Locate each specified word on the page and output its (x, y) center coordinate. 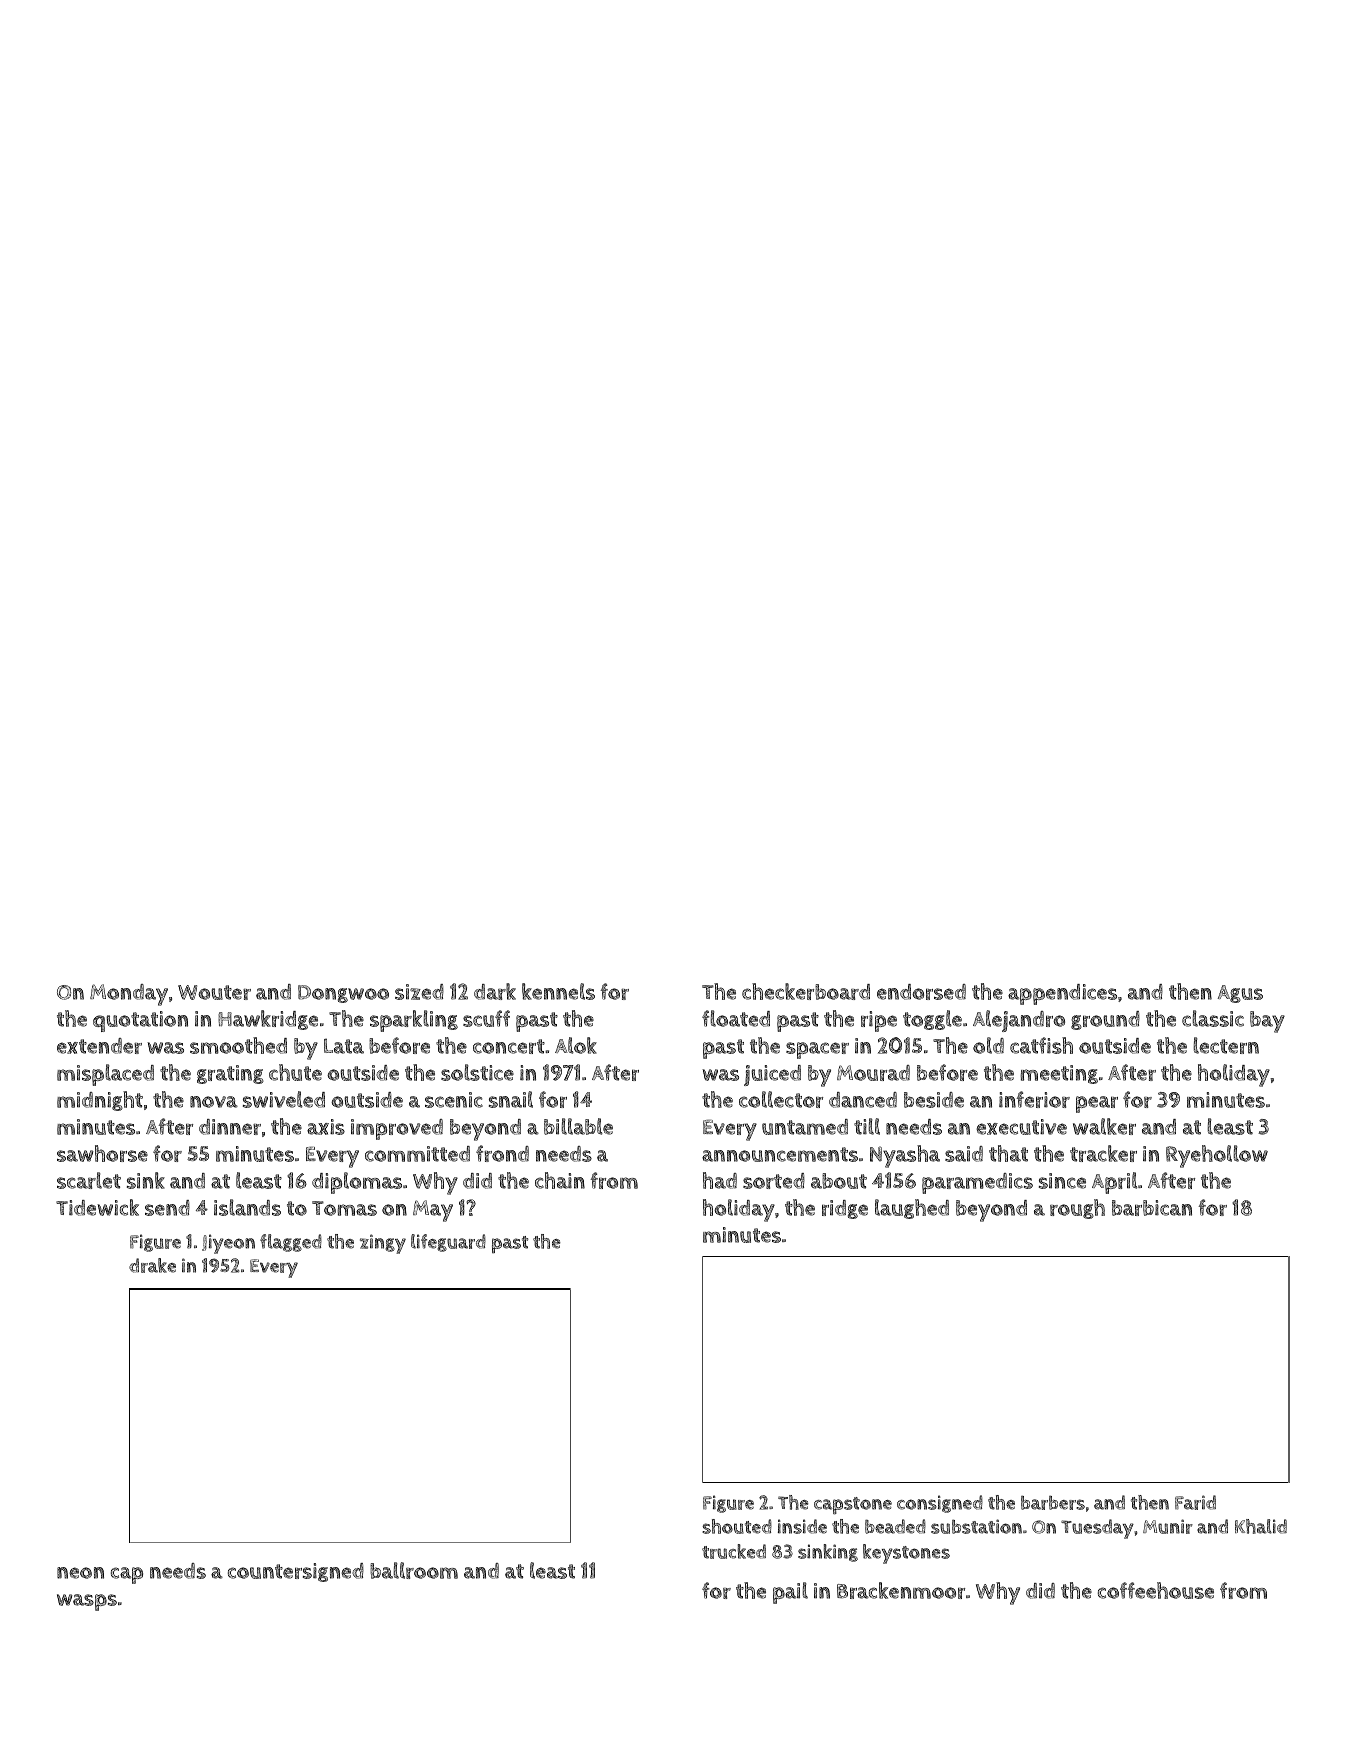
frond (502, 1153)
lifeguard (448, 1243)
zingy (383, 1244)
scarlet (89, 1180)
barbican (1152, 1208)
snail (511, 1099)
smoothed (238, 1045)
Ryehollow (1217, 1156)
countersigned (296, 1572)
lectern (1226, 1045)
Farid (1195, 1502)
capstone (853, 1506)
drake (152, 1265)
